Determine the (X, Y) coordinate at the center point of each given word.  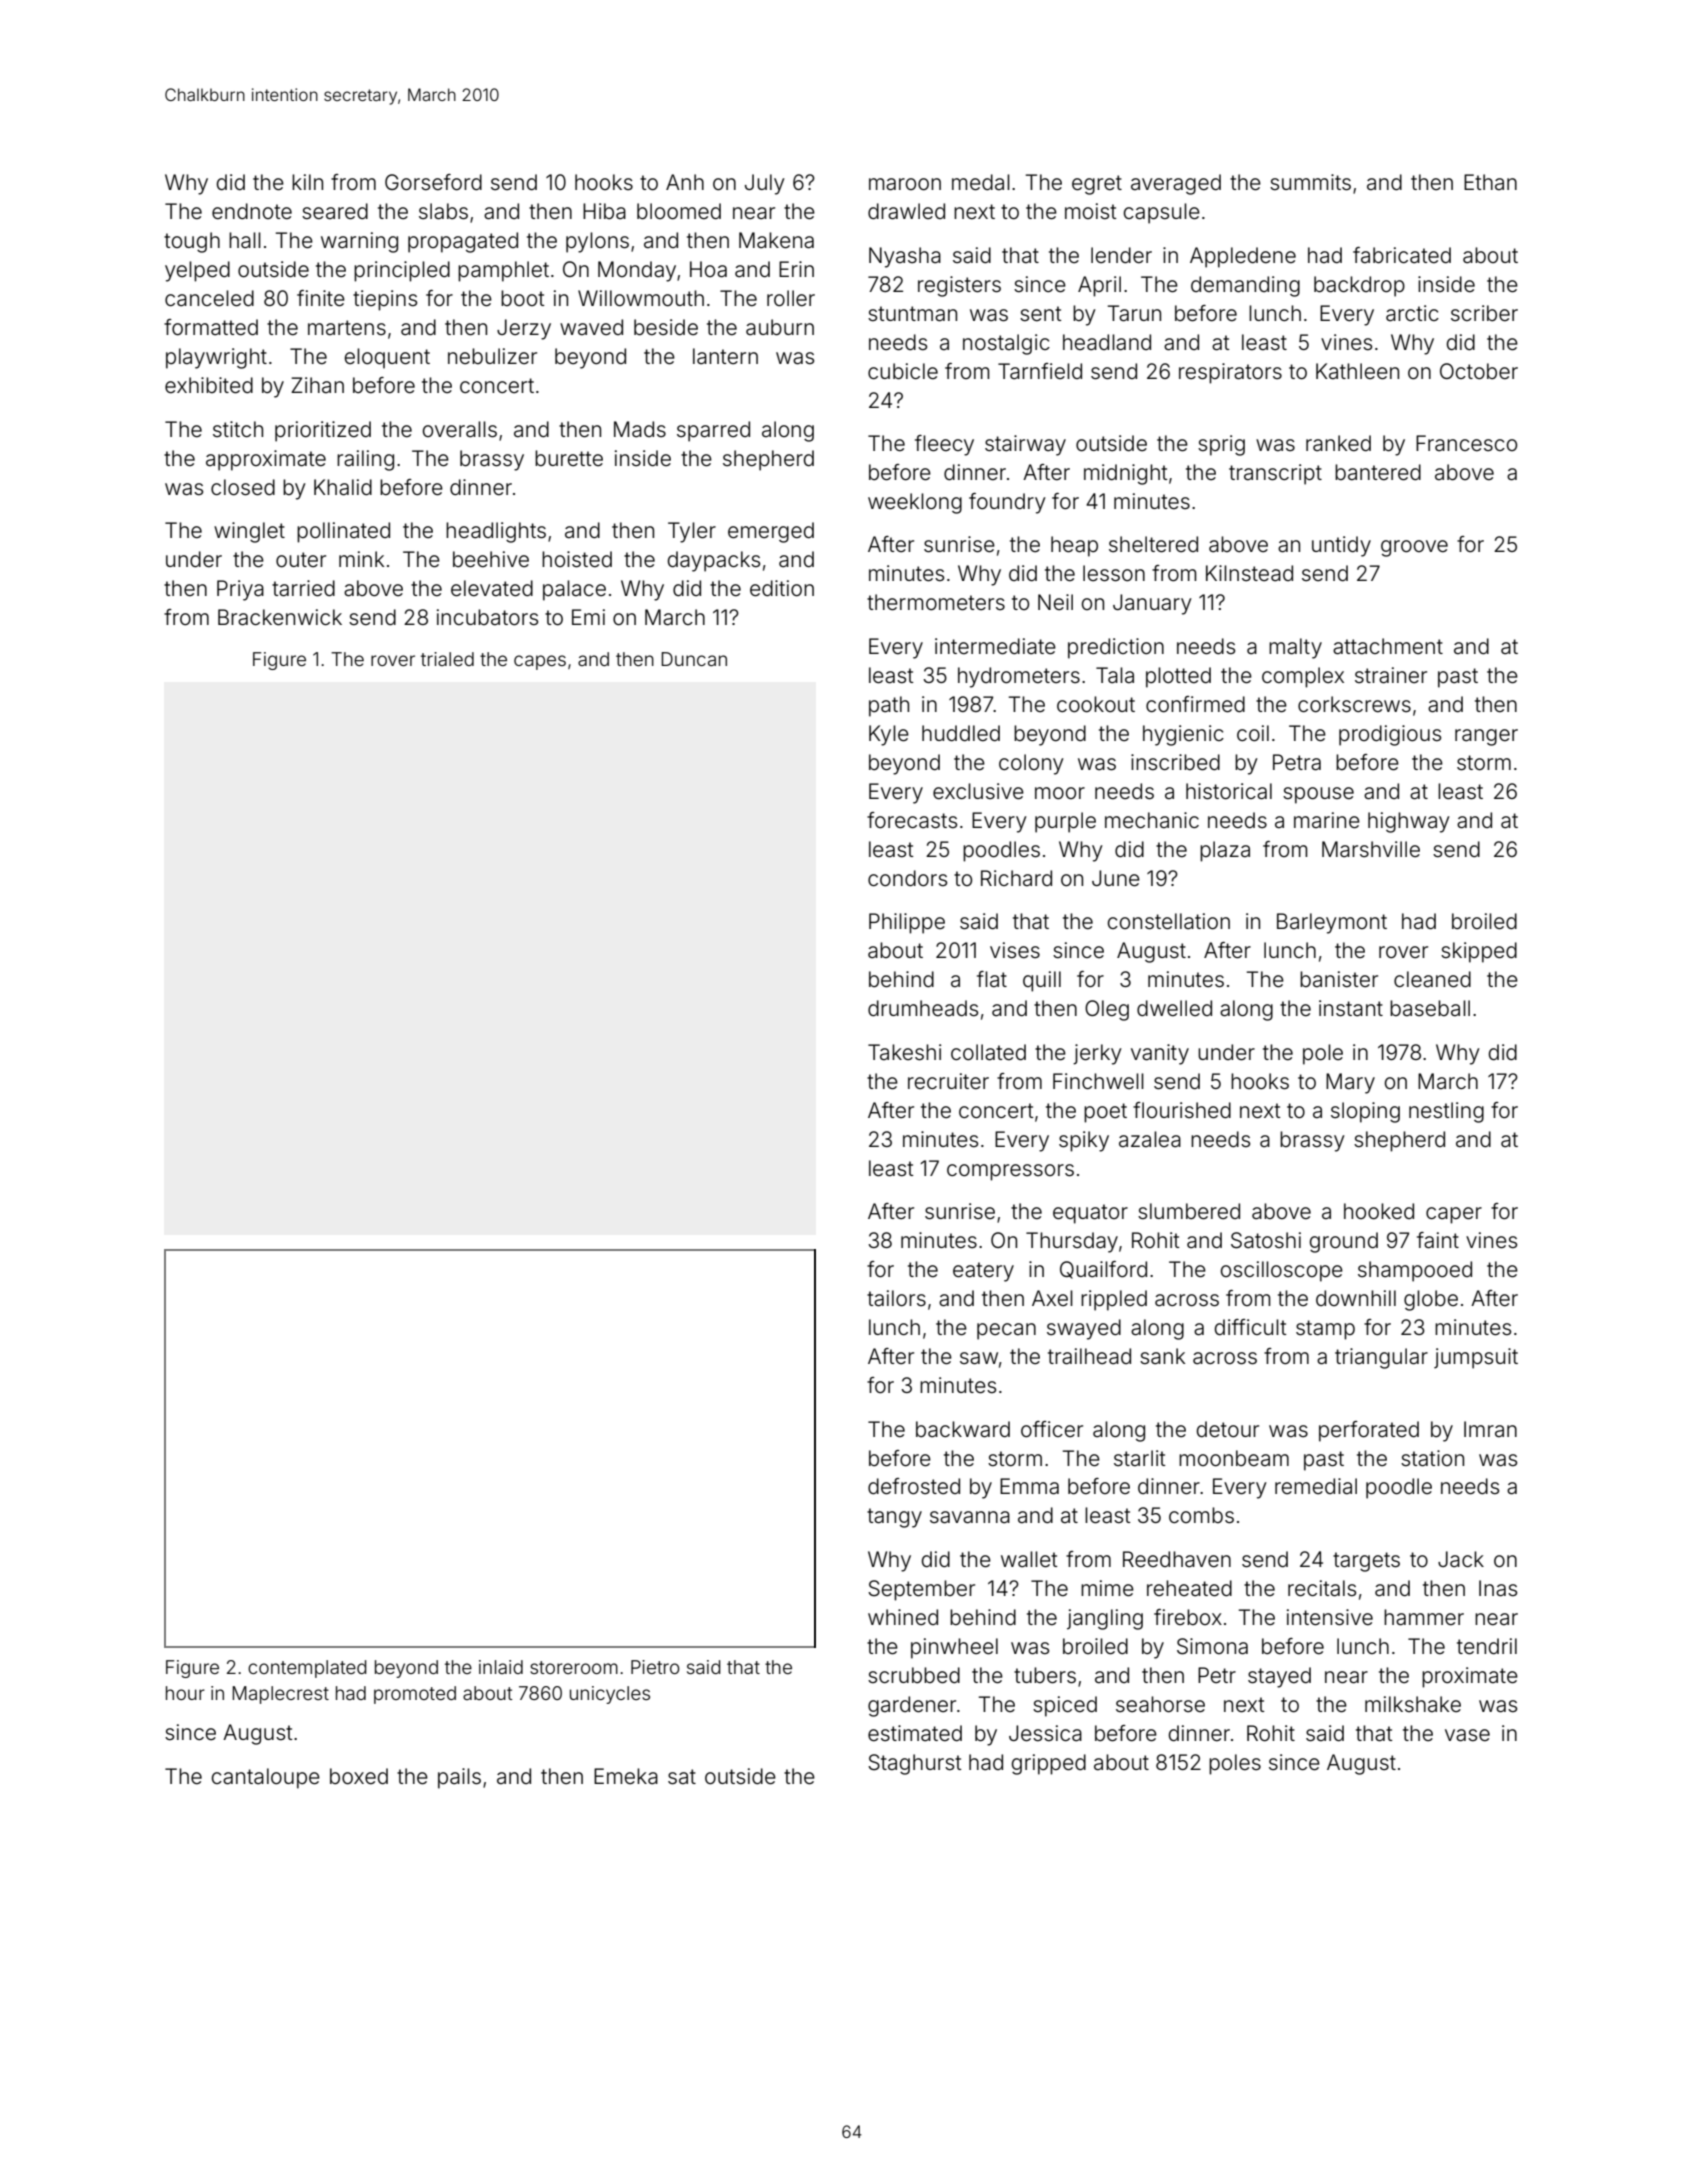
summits (1310, 182)
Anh (685, 182)
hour (185, 1693)
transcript (1275, 474)
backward (963, 1429)
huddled (961, 733)
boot (523, 298)
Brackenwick (280, 617)
